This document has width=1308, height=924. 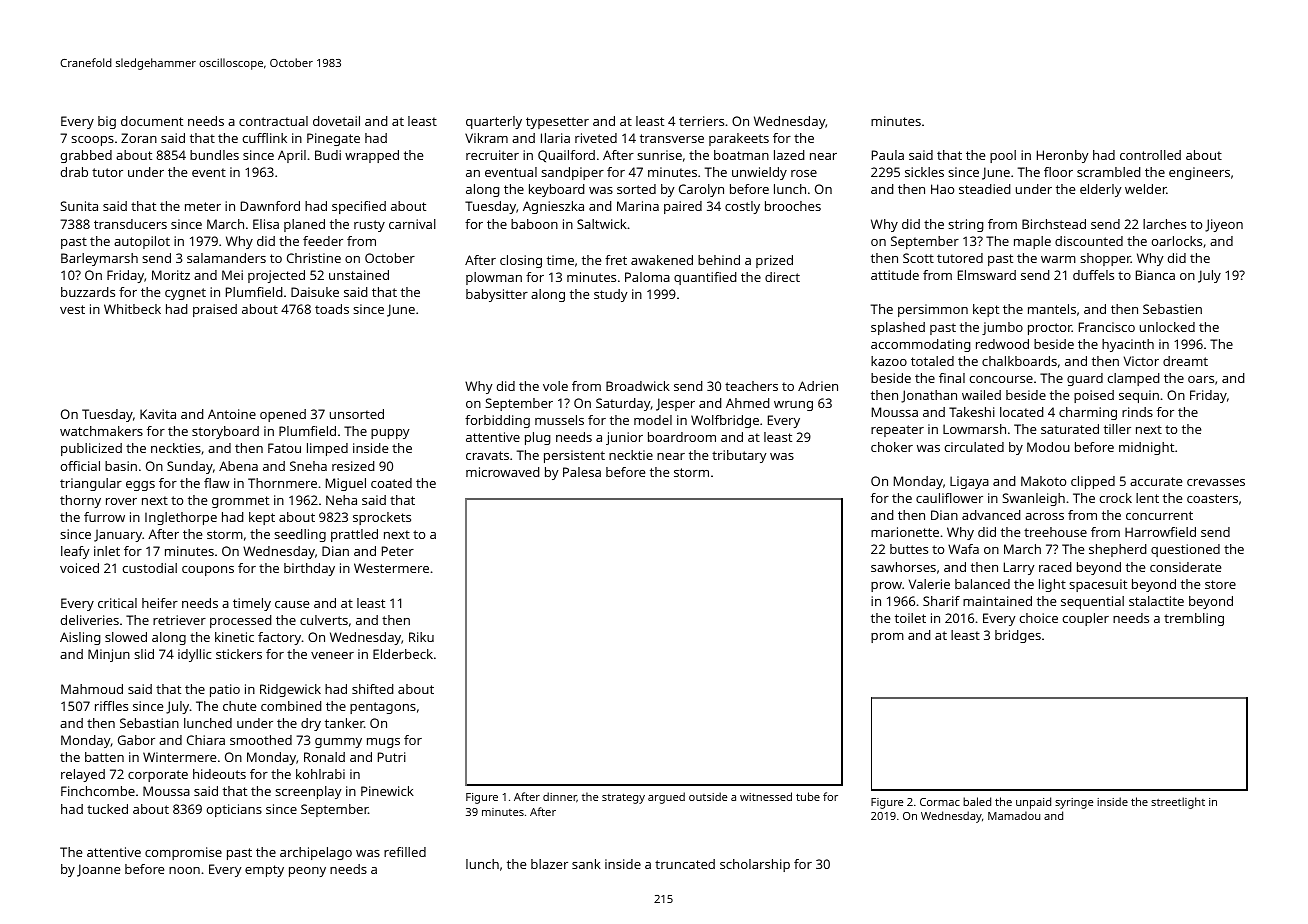 I want to click on scholarship, so click(x=755, y=865).
